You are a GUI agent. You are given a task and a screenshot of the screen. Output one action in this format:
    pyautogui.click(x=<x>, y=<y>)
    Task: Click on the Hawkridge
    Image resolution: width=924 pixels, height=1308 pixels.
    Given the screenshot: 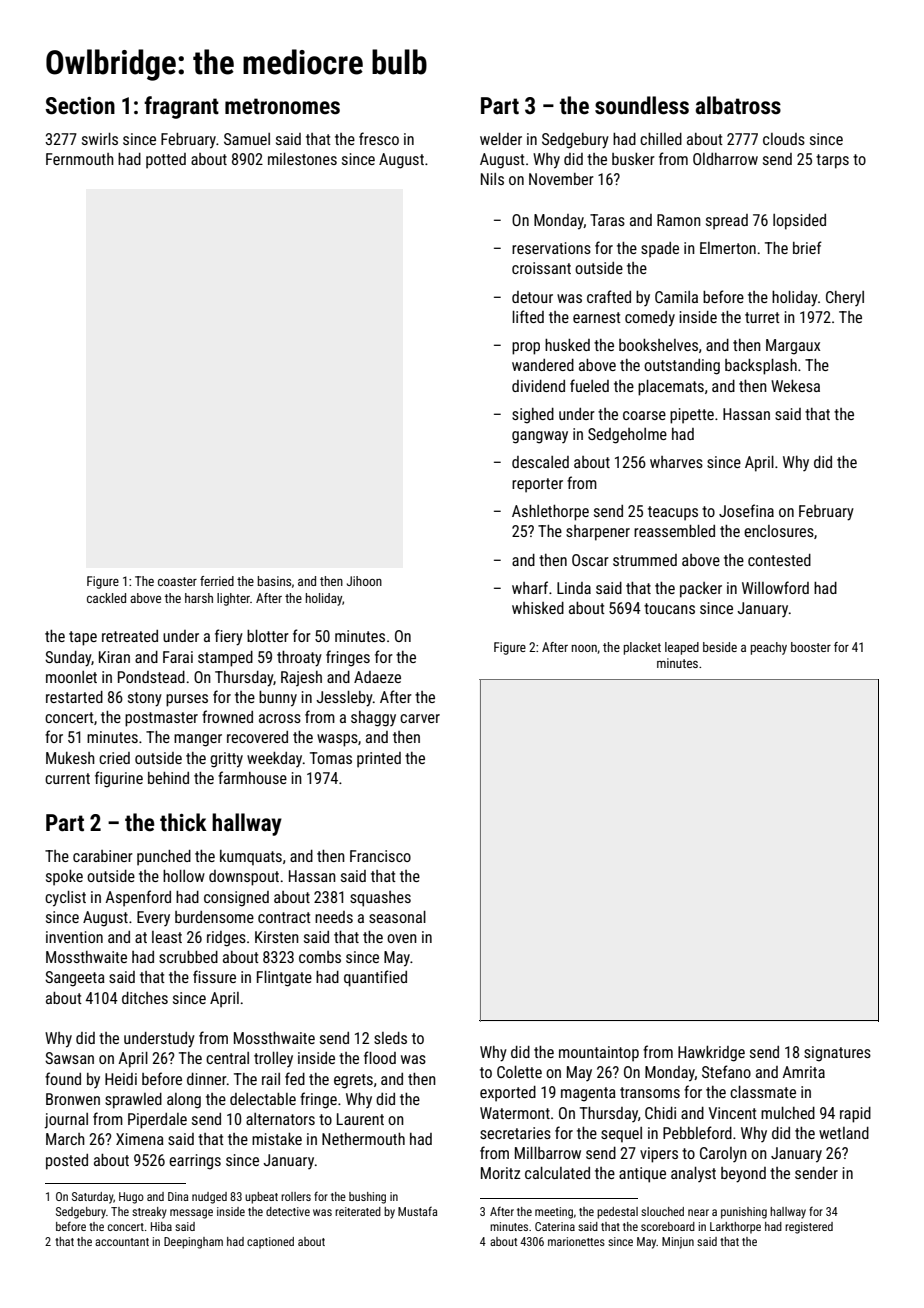 What is the action you would take?
    pyautogui.click(x=711, y=1054)
